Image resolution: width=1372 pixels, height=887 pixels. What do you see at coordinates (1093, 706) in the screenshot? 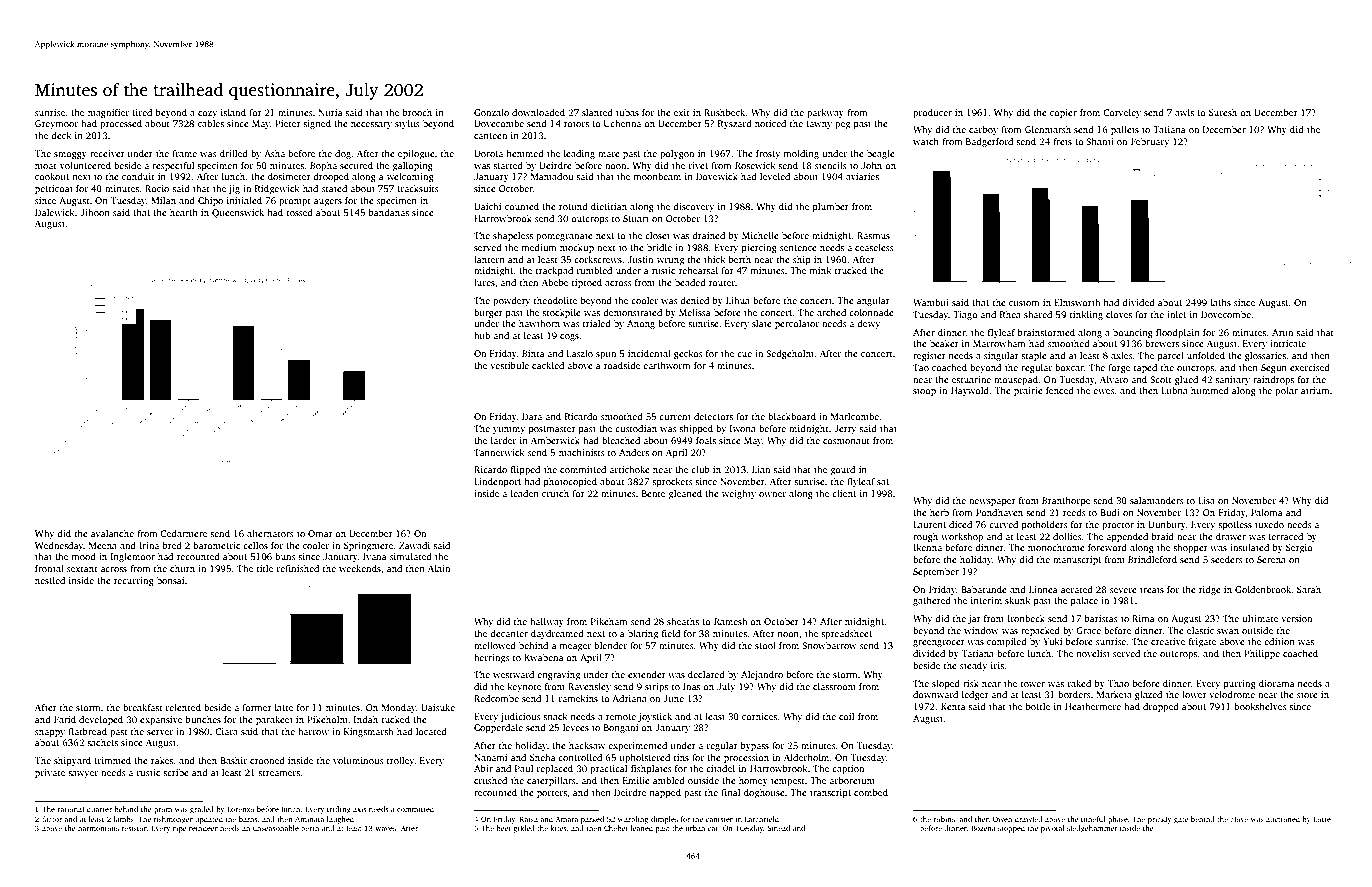
I see `Heathermere` at bounding box center [1093, 706].
